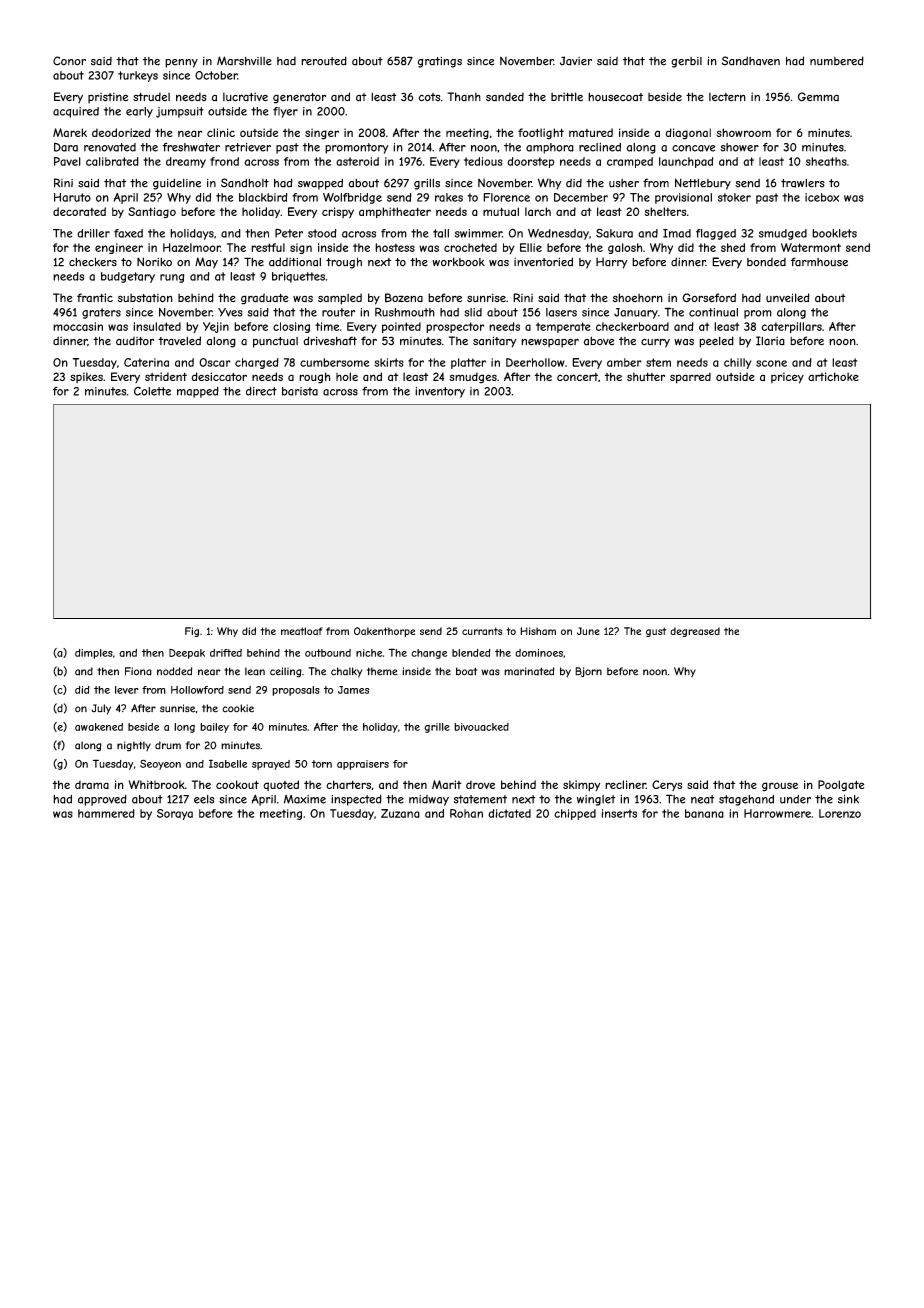 This screenshot has height=1308, width=924. Describe the element at coordinates (92, 784) in the screenshot. I see `drama` at that location.
